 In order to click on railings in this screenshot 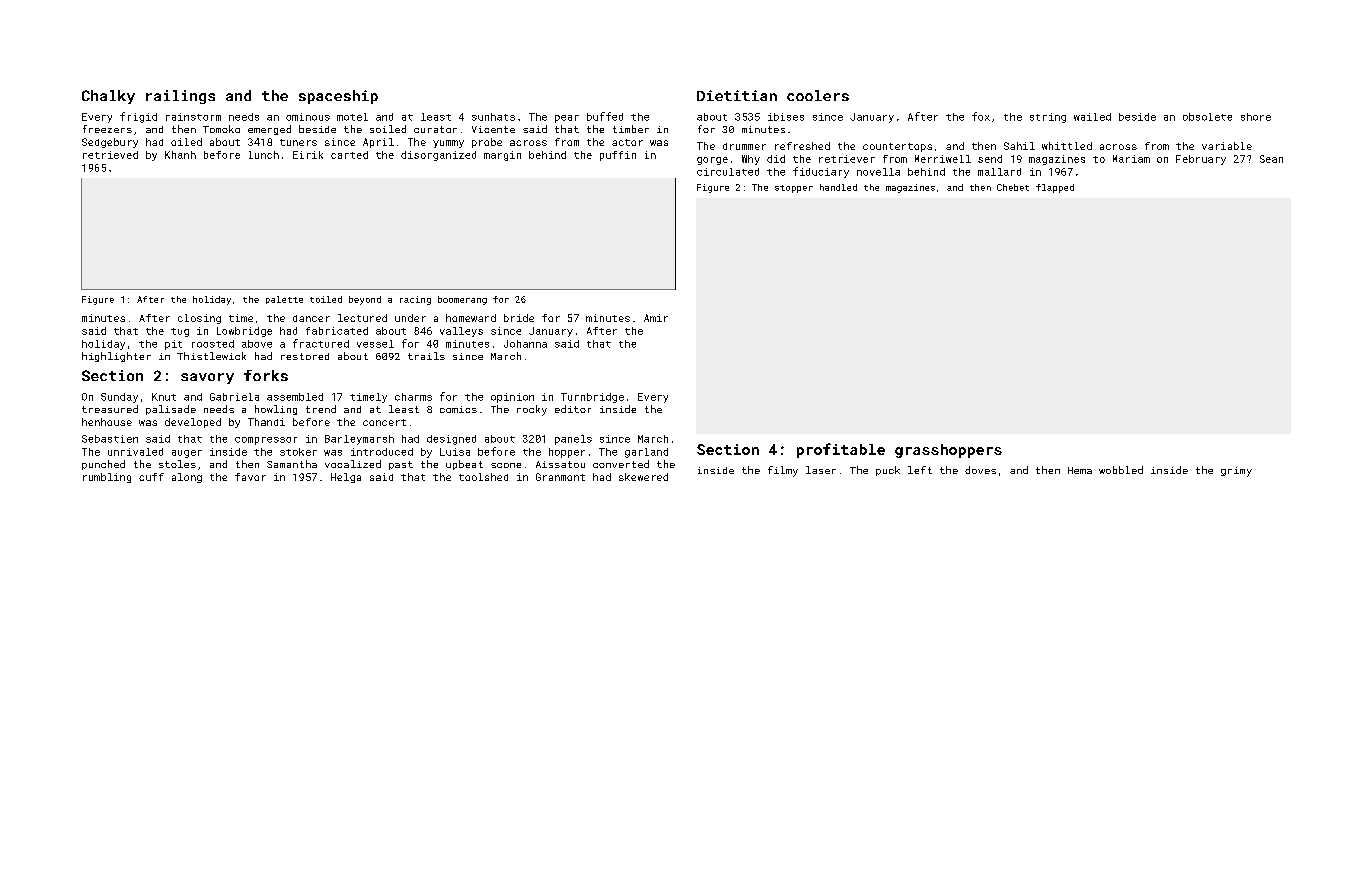, I will do `click(180, 97)`.
